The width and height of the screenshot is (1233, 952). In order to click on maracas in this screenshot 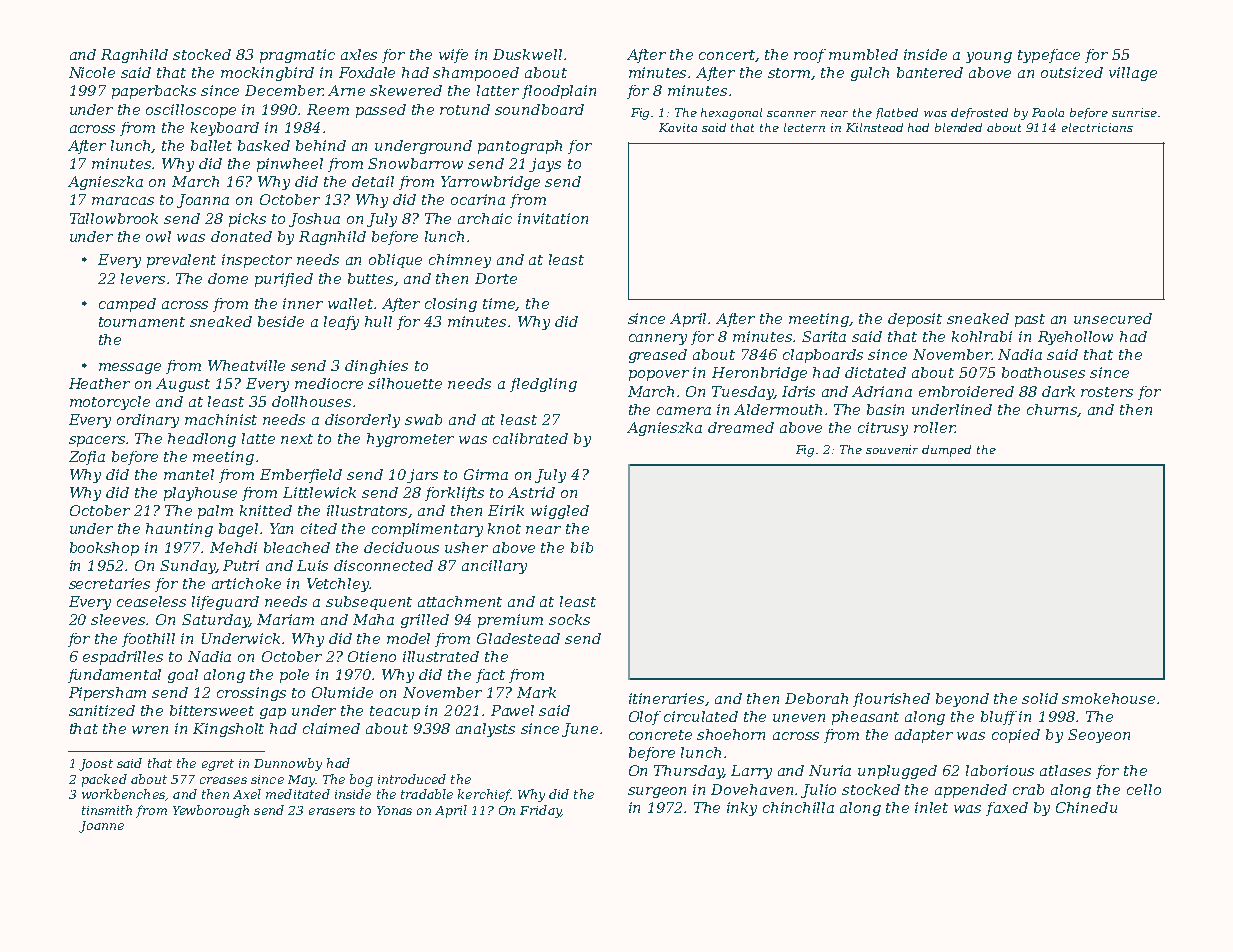, I will do `click(123, 201)`.
